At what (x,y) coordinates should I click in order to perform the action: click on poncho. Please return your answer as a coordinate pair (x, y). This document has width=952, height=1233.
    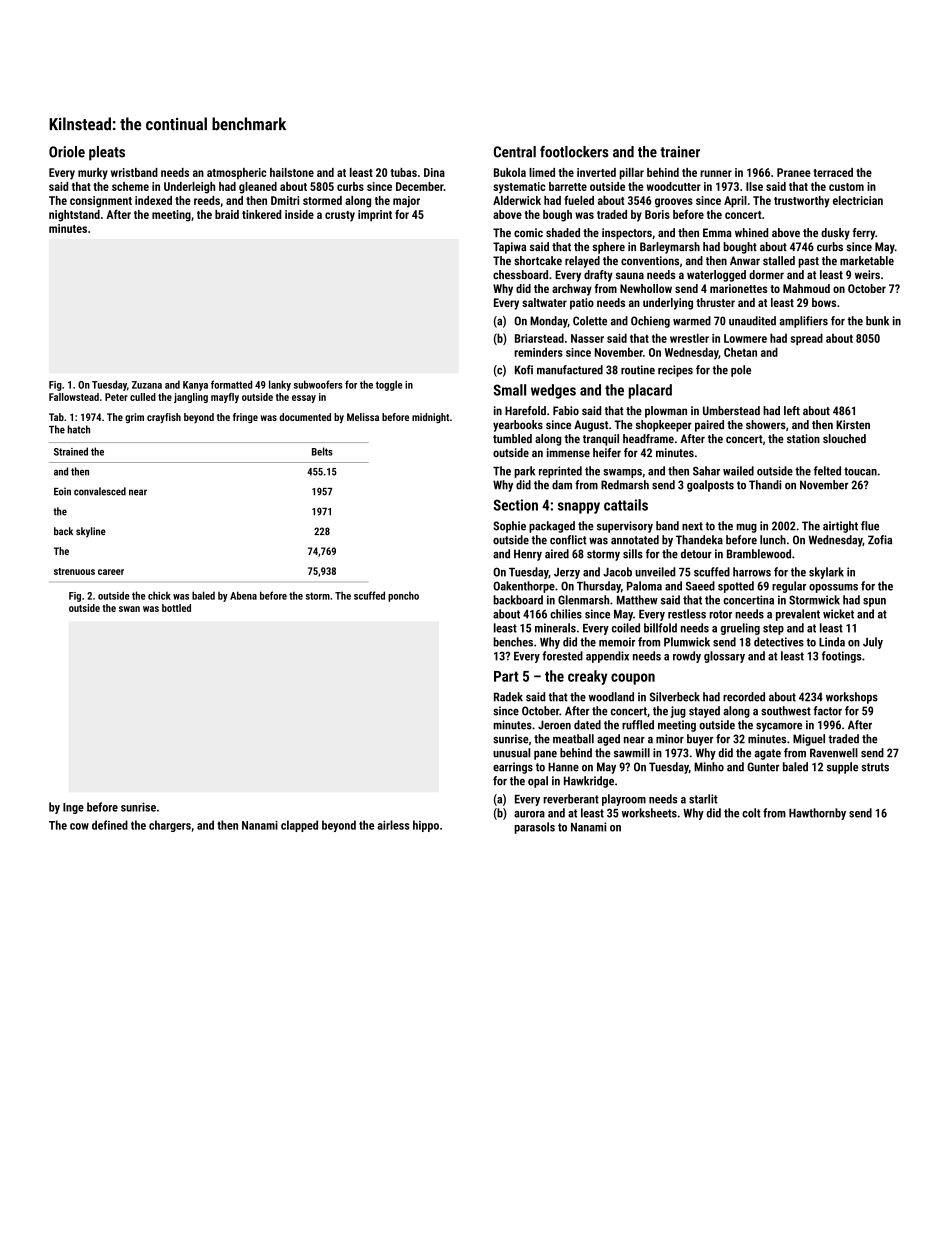
    Looking at the image, I should click on (403, 596).
